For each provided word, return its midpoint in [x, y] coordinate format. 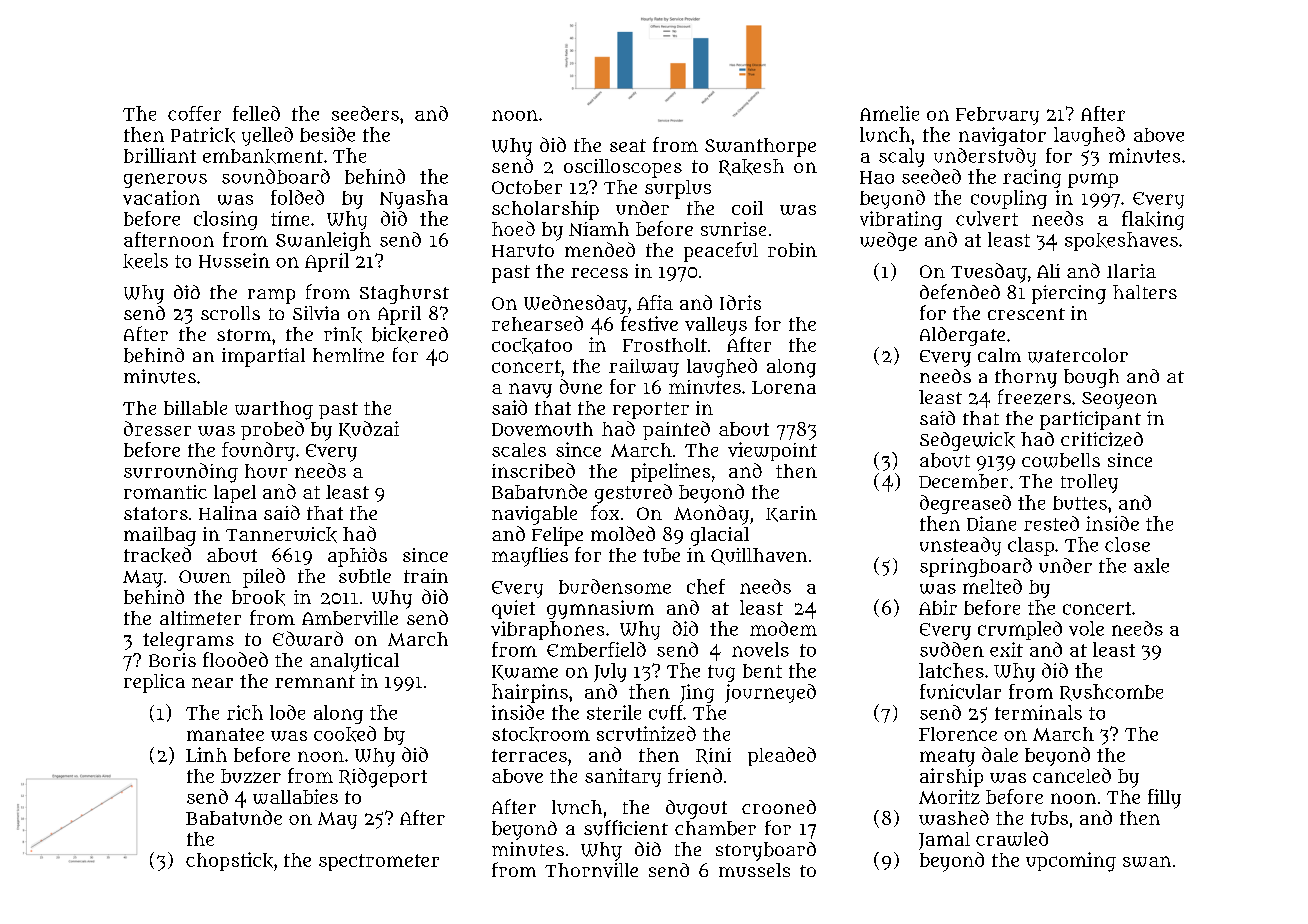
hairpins [530, 693]
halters [1145, 292]
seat [628, 145]
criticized [1102, 439]
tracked [157, 555]
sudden [952, 649]
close [1127, 544]
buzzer [251, 776]
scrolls [230, 313]
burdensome [615, 586]
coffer [194, 113]
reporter [651, 410]
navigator [1002, 136]
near [212, 683]
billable [195, 408]
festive [649, 323]
